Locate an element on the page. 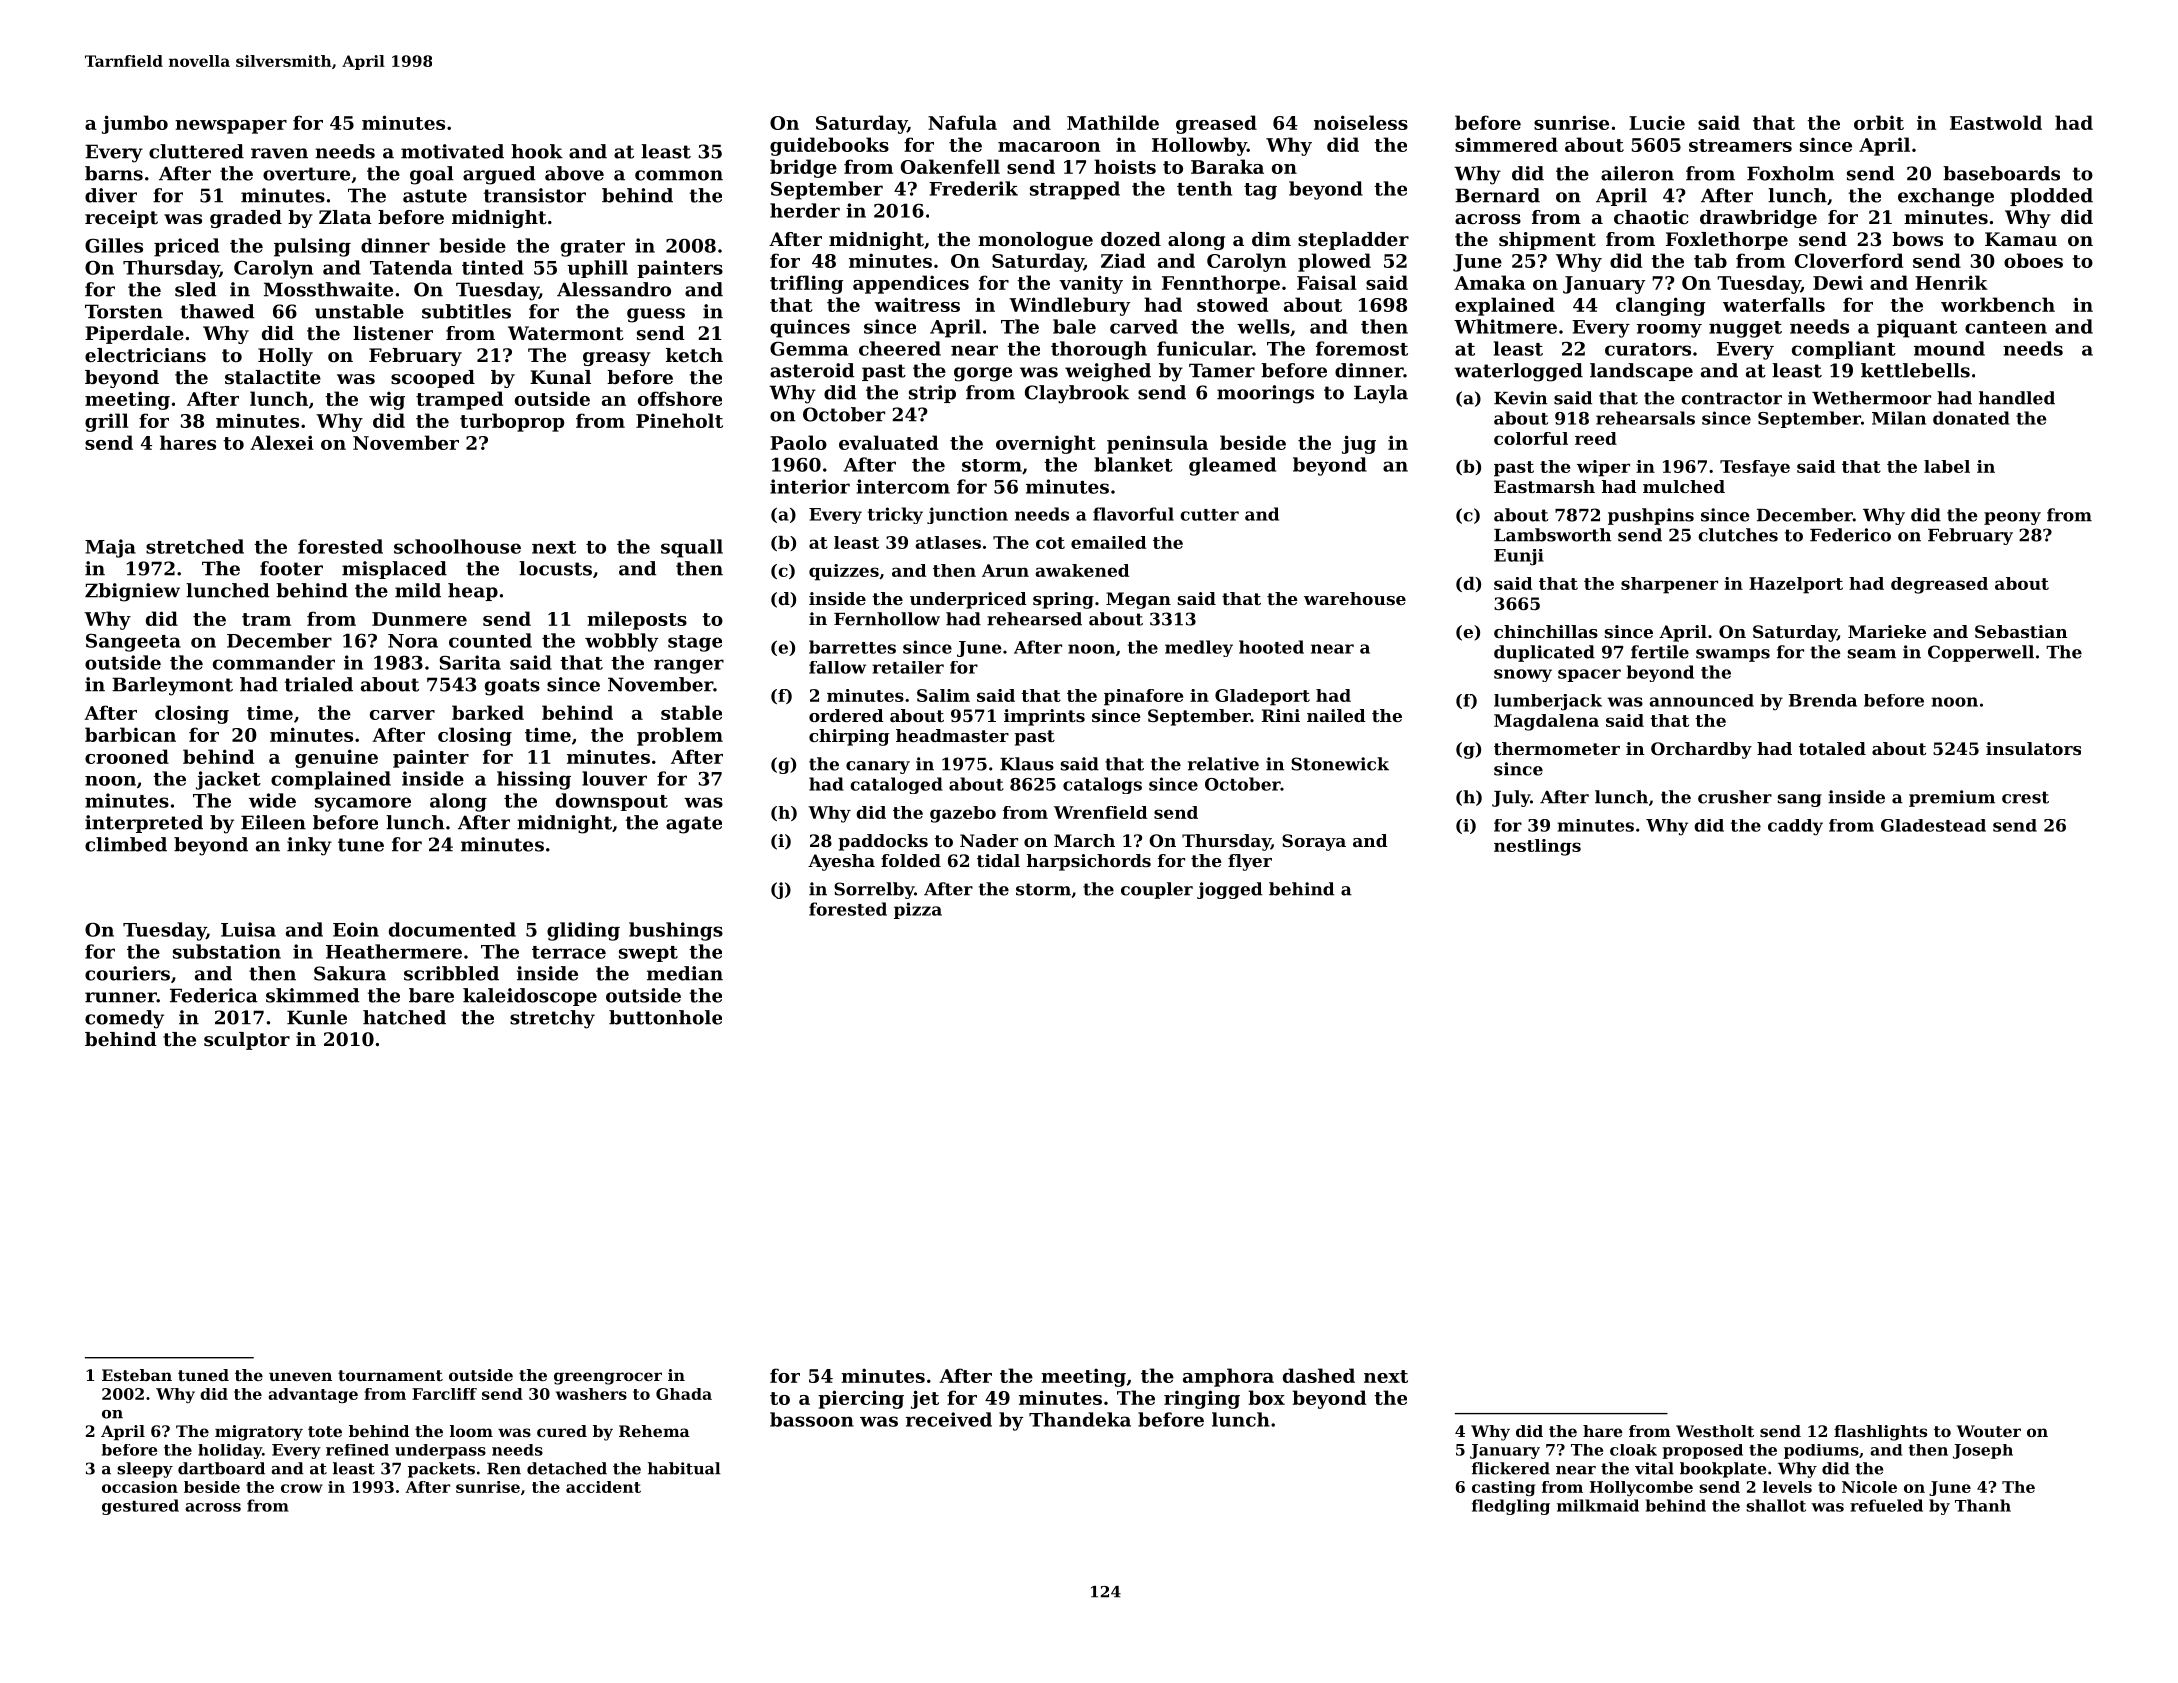 The image size is (2178, 1683). crest is located at coordinates (2025, 797).
